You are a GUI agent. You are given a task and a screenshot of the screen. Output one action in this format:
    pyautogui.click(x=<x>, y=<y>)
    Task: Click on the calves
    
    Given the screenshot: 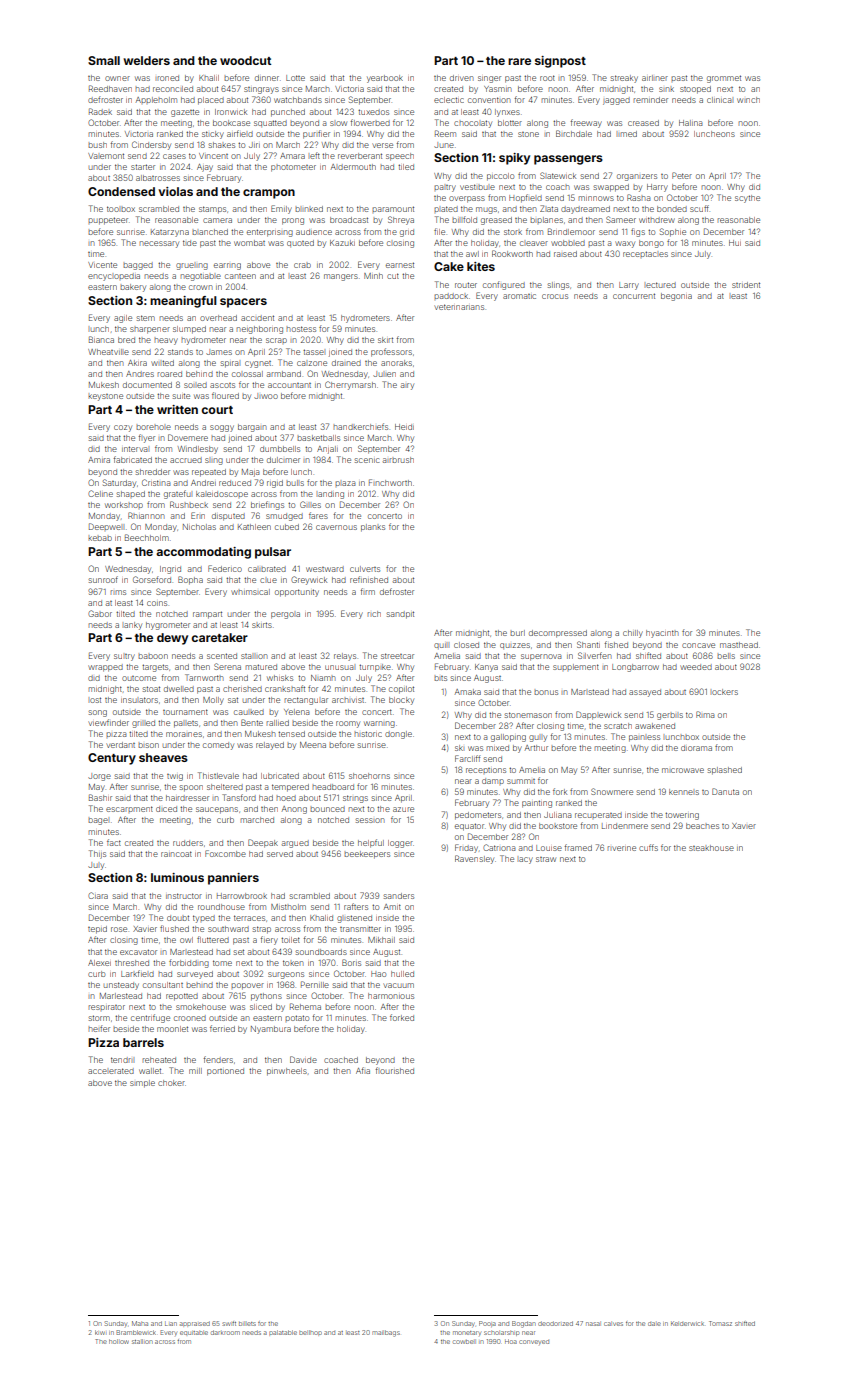 What is the action you would take?
    pyautogui.click(x=613, y=1324)
